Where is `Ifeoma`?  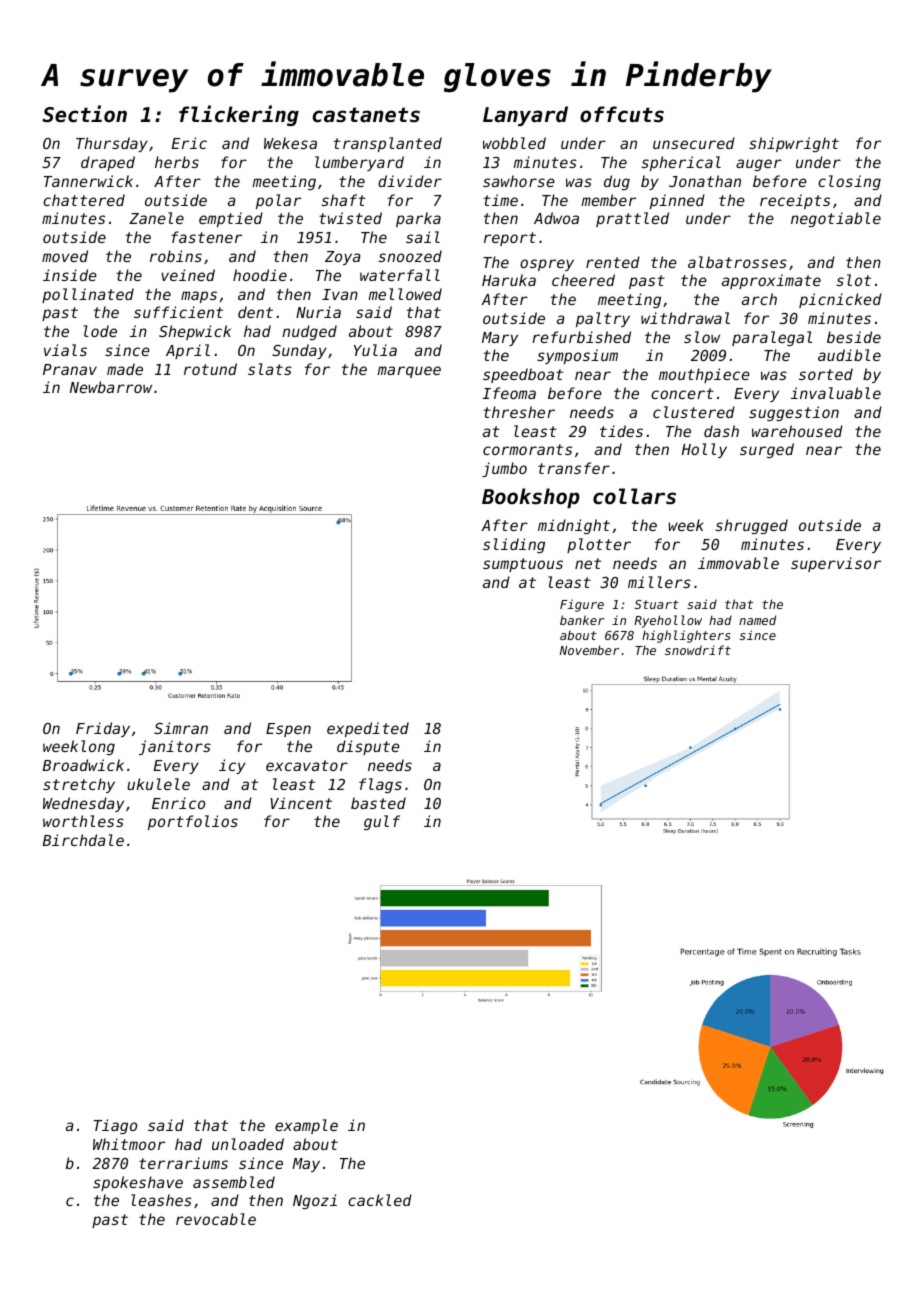
Ifeoma is located at coordinates (509, 393).
